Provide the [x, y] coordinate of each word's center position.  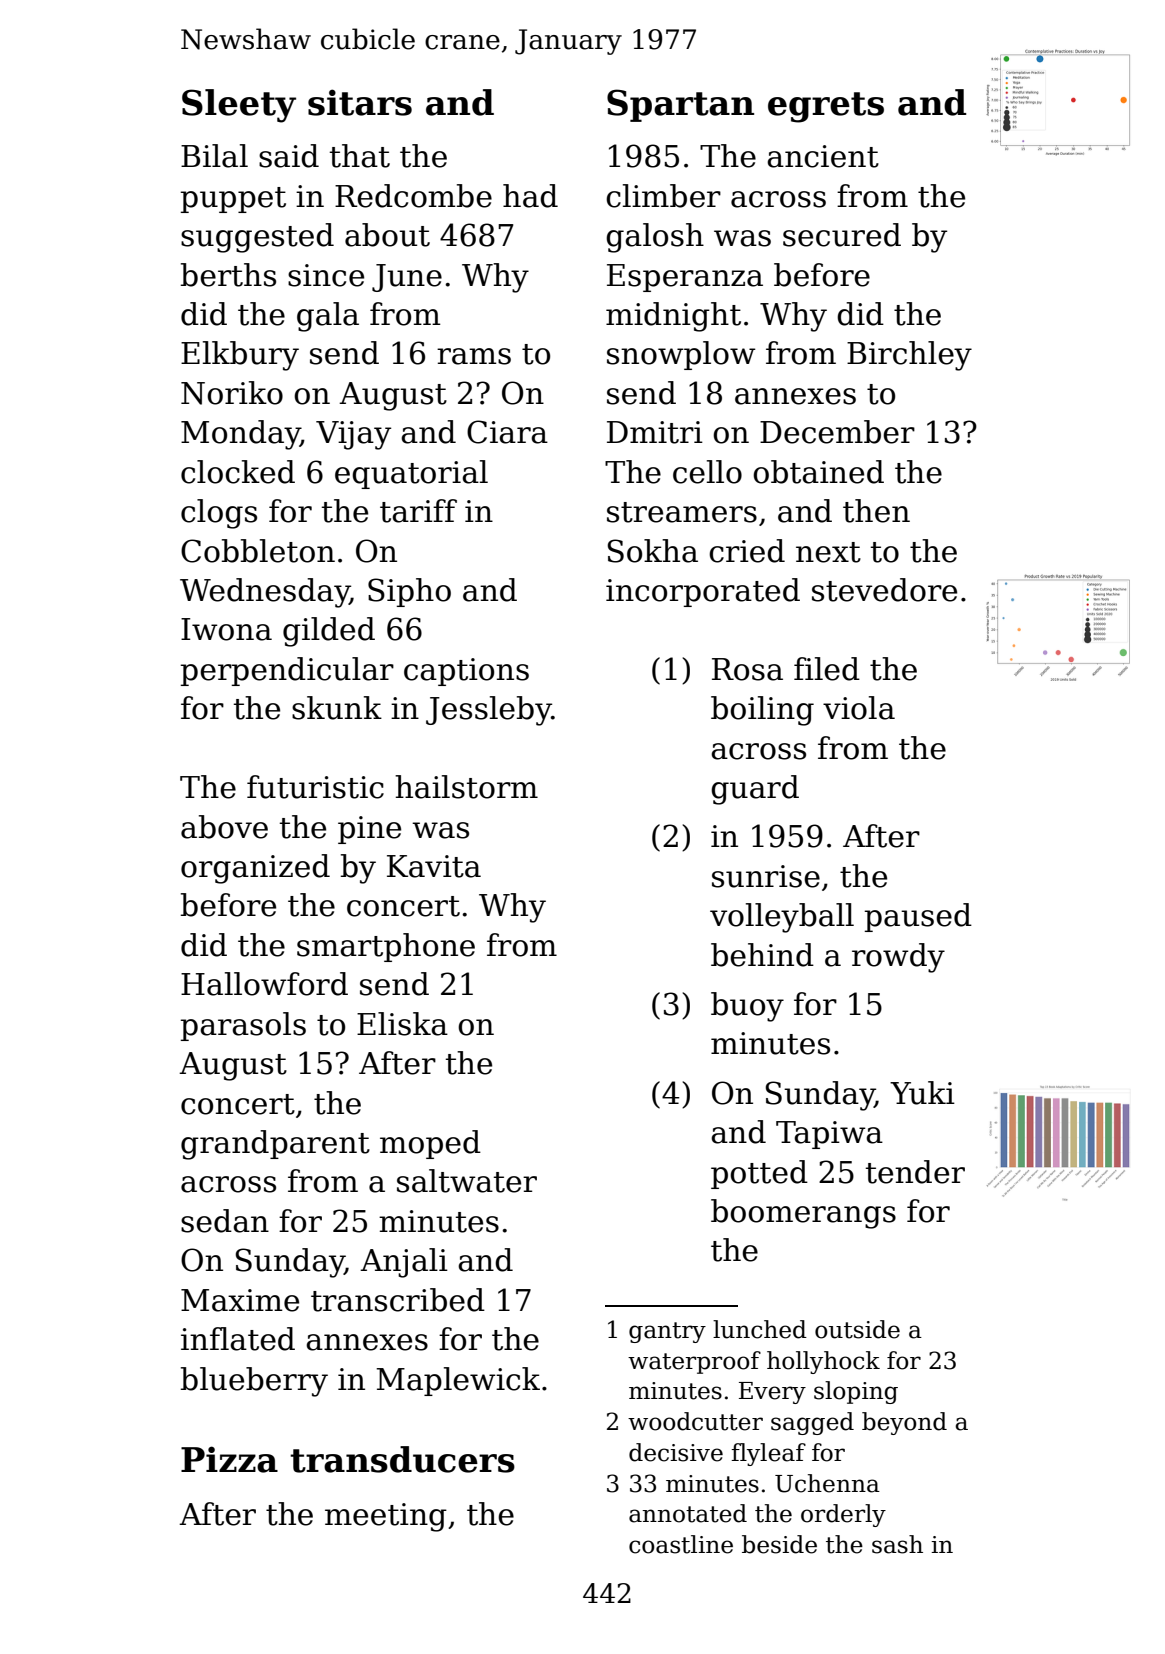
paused [918, 917]
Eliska [402, 1024]
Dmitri [655, 432]
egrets [826, 107]
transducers [402, 1459]
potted [759, 1174]
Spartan [680, 105]
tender [915, 1172]
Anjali [404, 1263]
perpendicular [287, 671]
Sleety [239, 106]
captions [466, 672]
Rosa [747, 669]
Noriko [232, 393]
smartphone [386, 947]
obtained [818, 472]
